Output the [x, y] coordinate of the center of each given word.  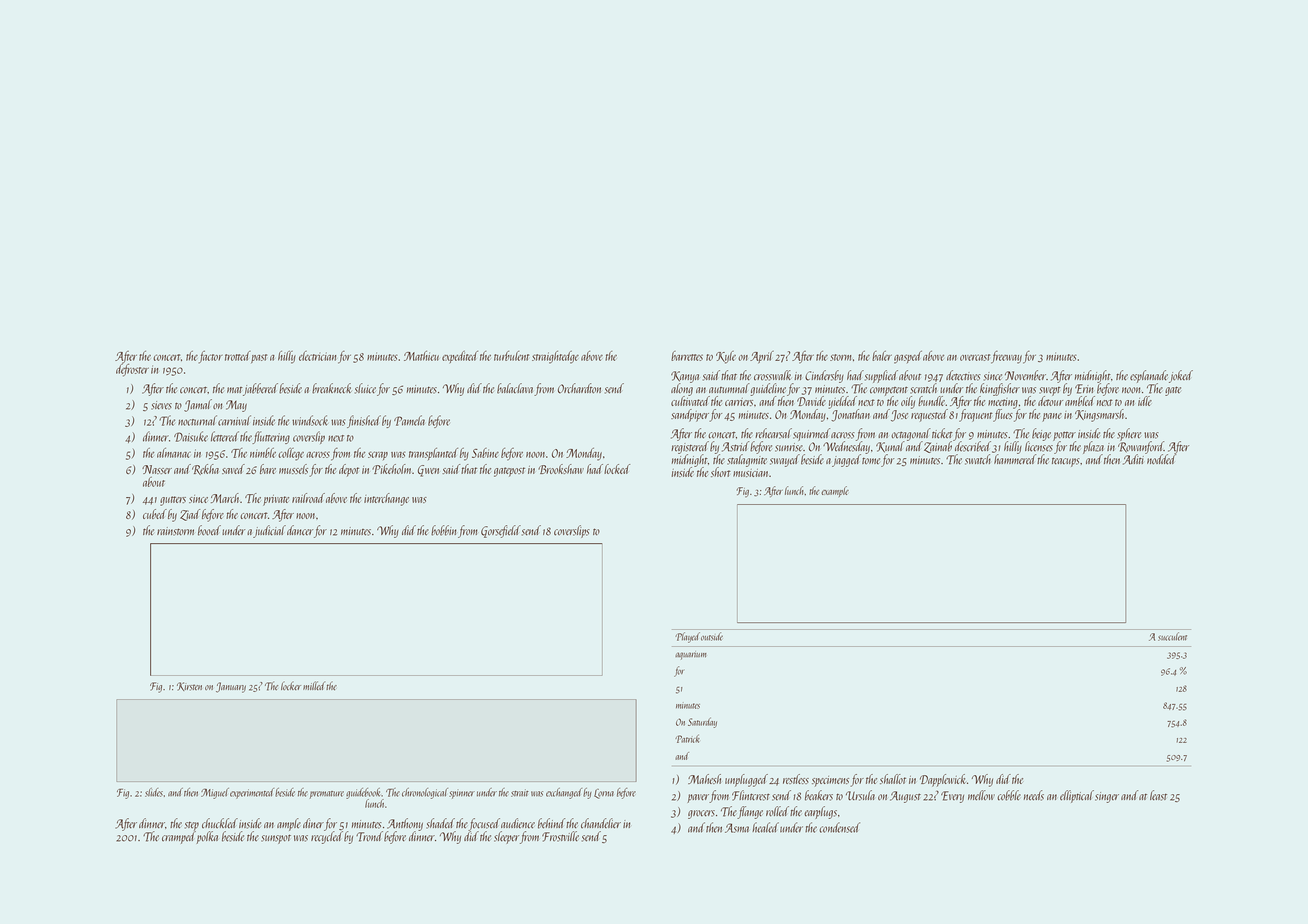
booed [209, 530]
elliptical [1077, 796]
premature [327, 795]
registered [690, 447]
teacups [1066, 462]
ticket [942, 433]
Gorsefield [501, 531]
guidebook [364, 793]
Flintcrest [751, 795]
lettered [225, 436]
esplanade [1149, 376]
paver [698, 798]
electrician [317, 356]
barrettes [687, 356]
